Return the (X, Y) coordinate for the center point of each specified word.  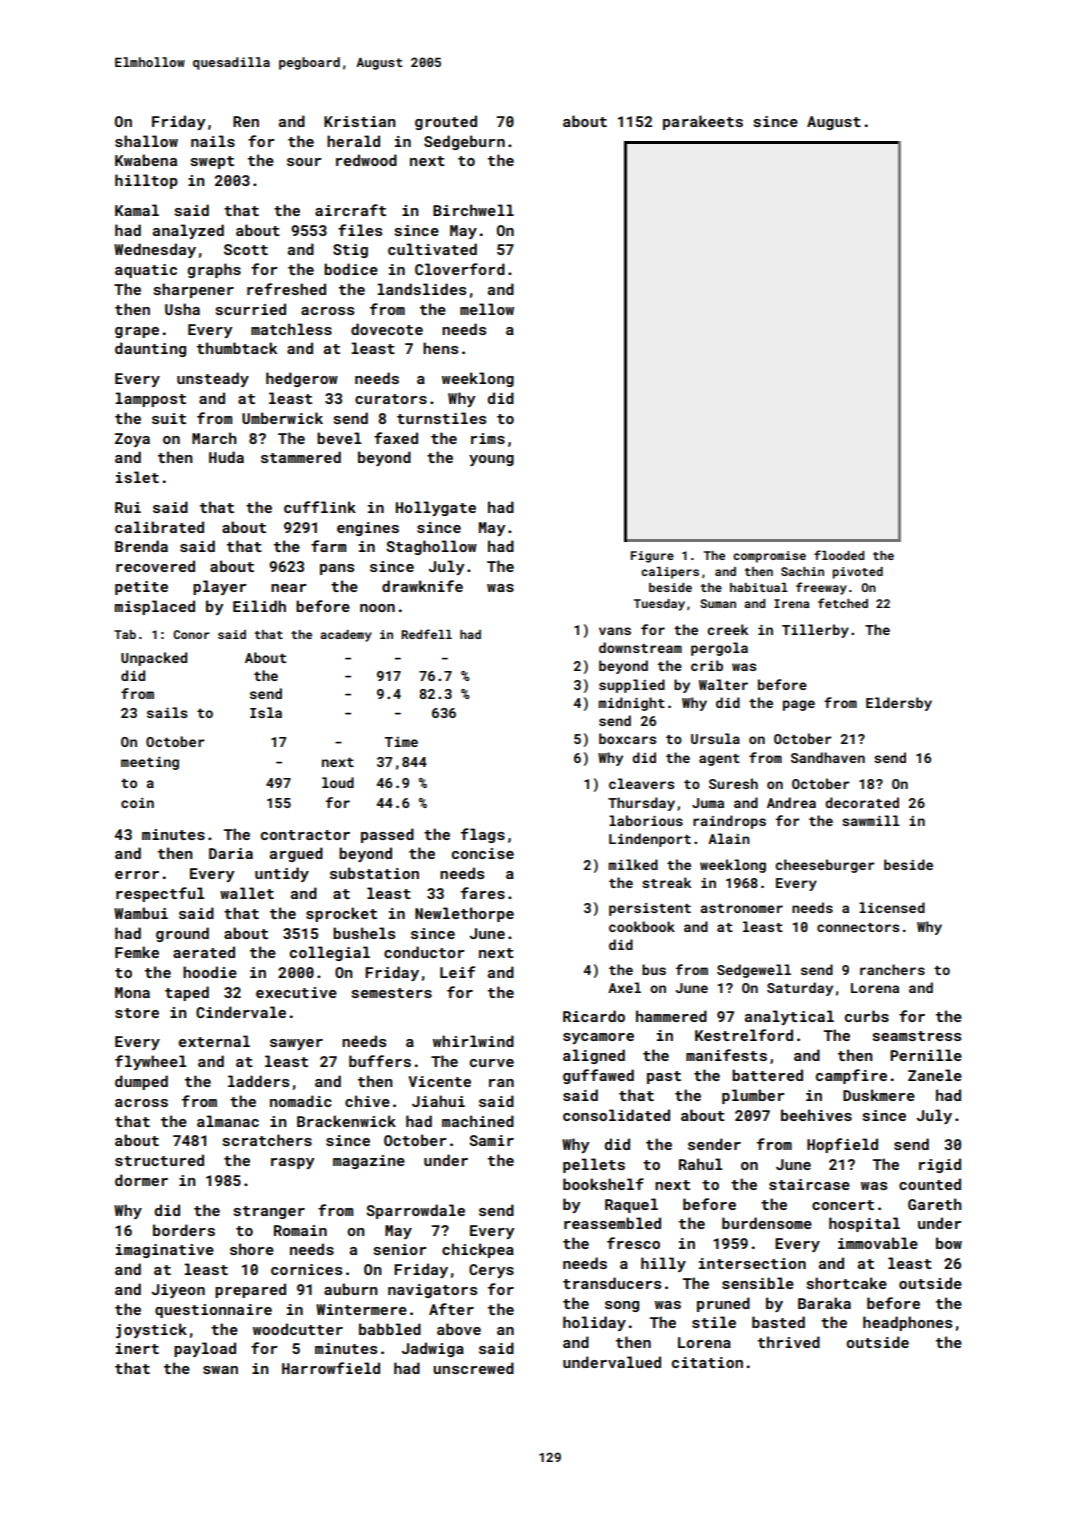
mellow (487, 309)
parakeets (703, 122)
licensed (892, 907)
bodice (351, 269)
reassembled (612, 1223)
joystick (151, 1330)
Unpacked (154, 659)
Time (401, 742)
